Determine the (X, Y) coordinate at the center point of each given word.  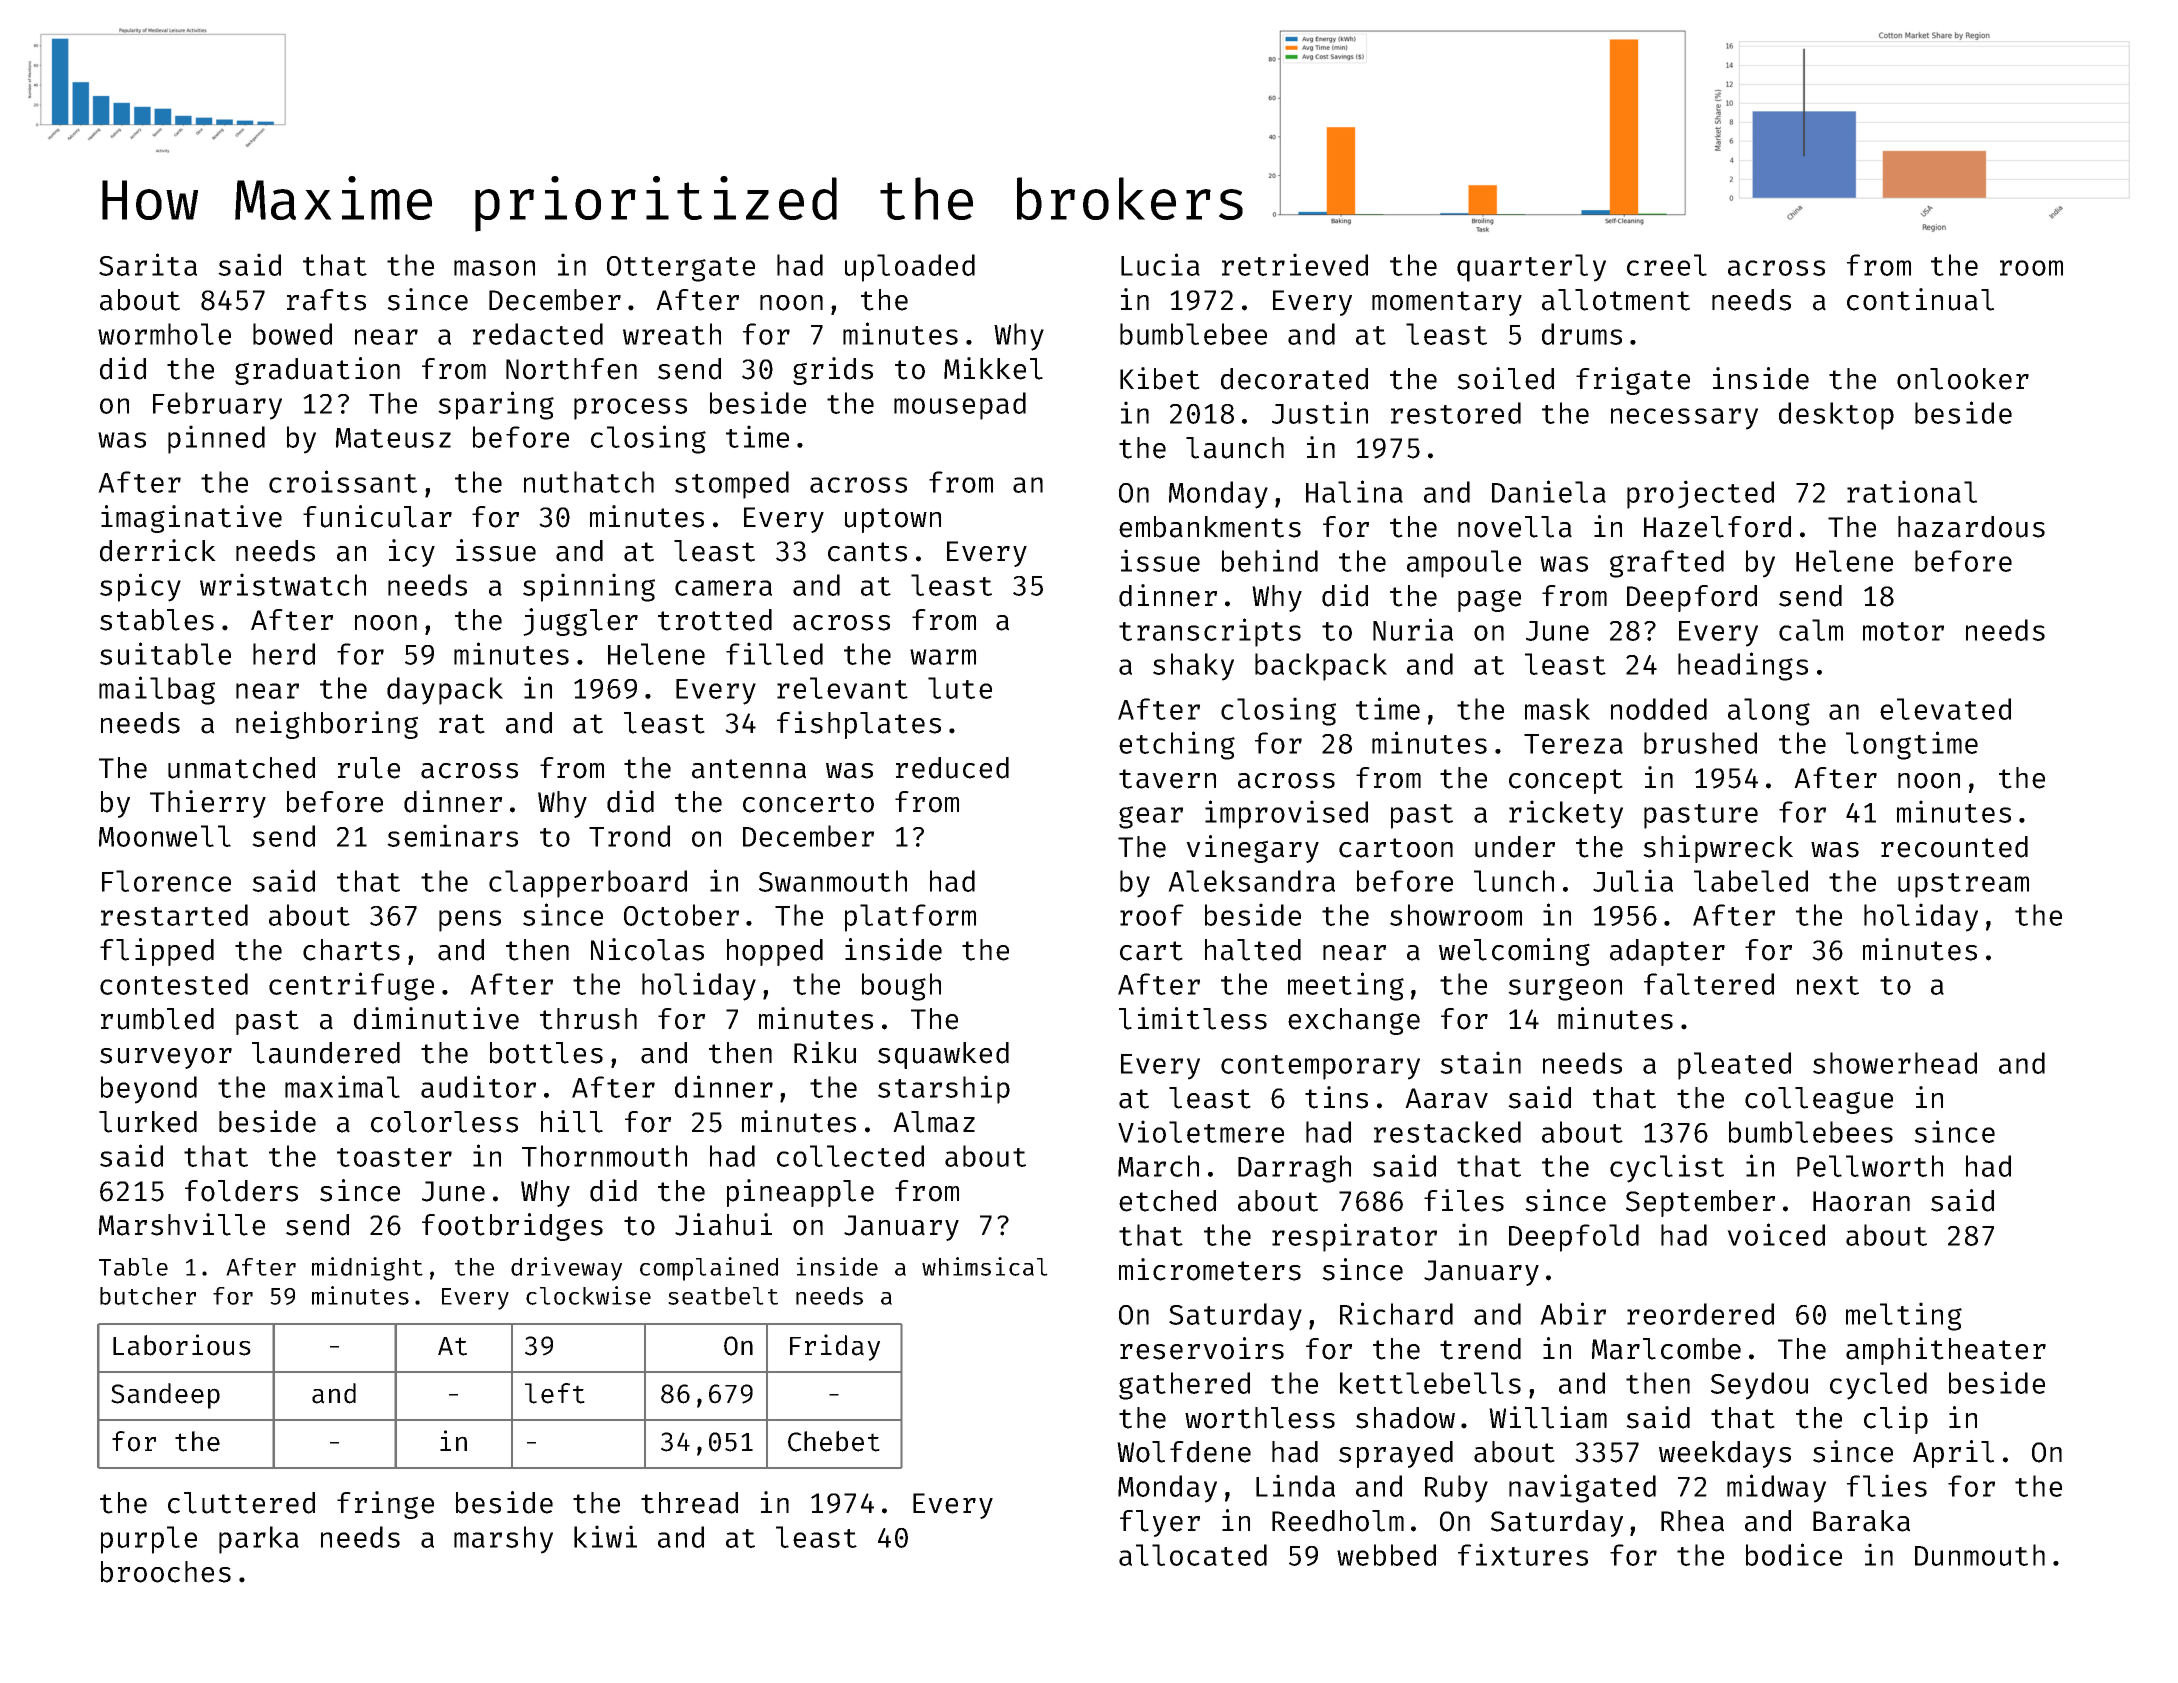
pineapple (800, 1193)
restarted (174, 915)
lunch (1514, 881)
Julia (1633, 880)
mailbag (157, 690)
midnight (367, 1269)
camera (723, 588)
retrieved (1295, 264)
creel (1667, 265)
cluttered (241, 1503)
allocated (1193, 1555)
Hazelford (1717, 527)
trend (1480, 1349)
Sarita (148, 264)
